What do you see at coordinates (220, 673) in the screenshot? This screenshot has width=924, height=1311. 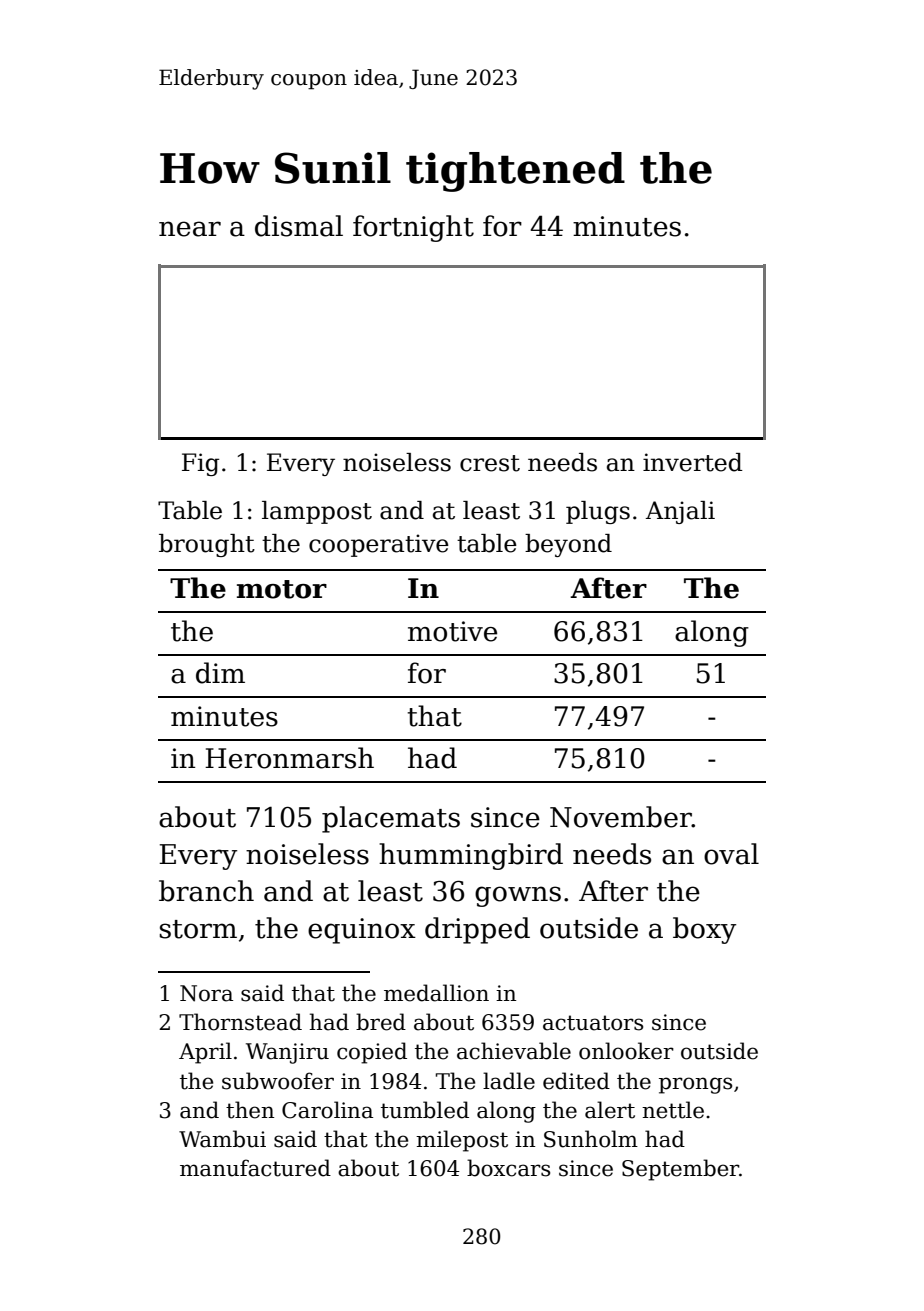 I see `dim` at bounding box center [220, 673].
